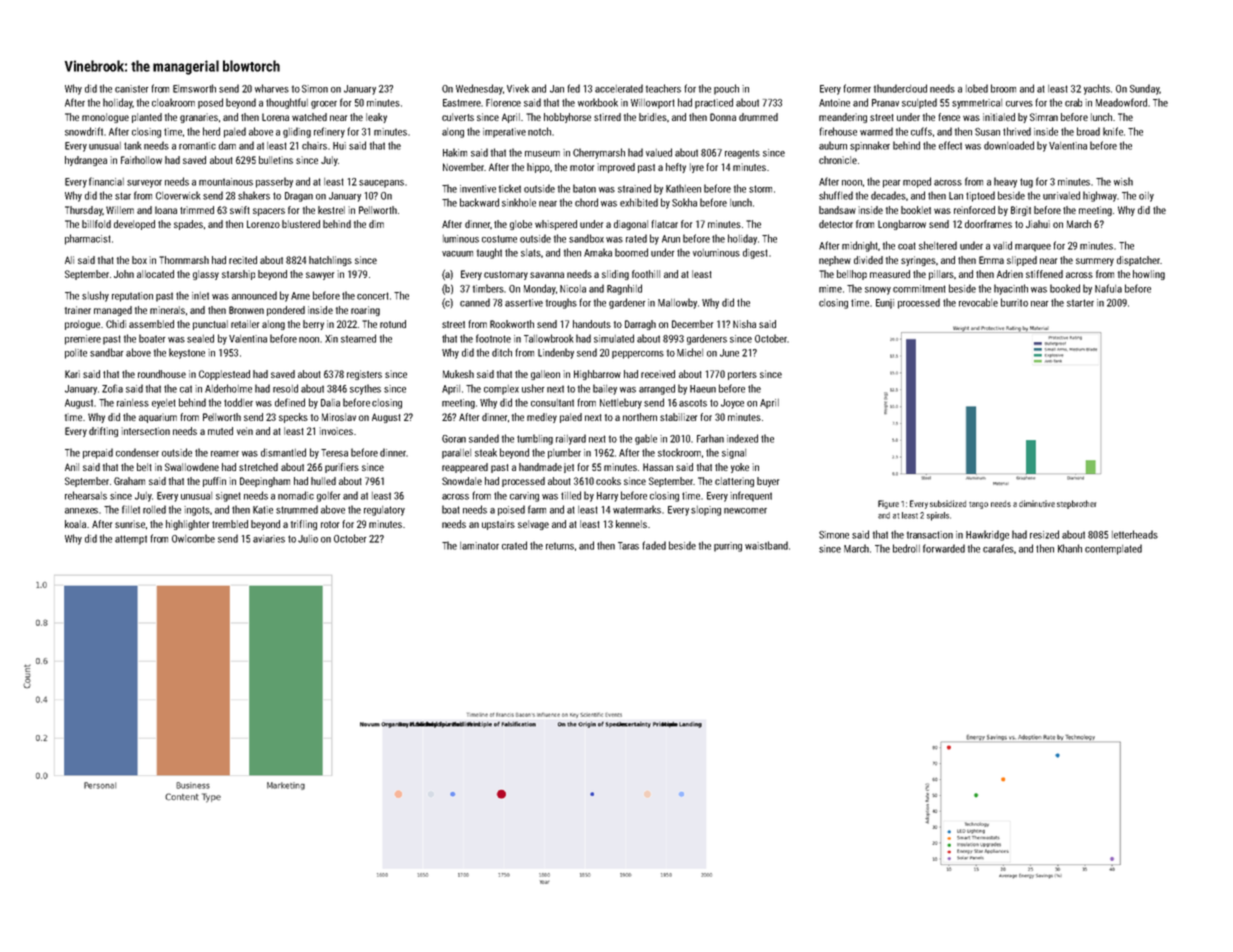 Image resolution: width=1233 pixels, height=952 pixels. Describe the element at coordinates (272, 88) in the image. I see `wharves` at that location.
